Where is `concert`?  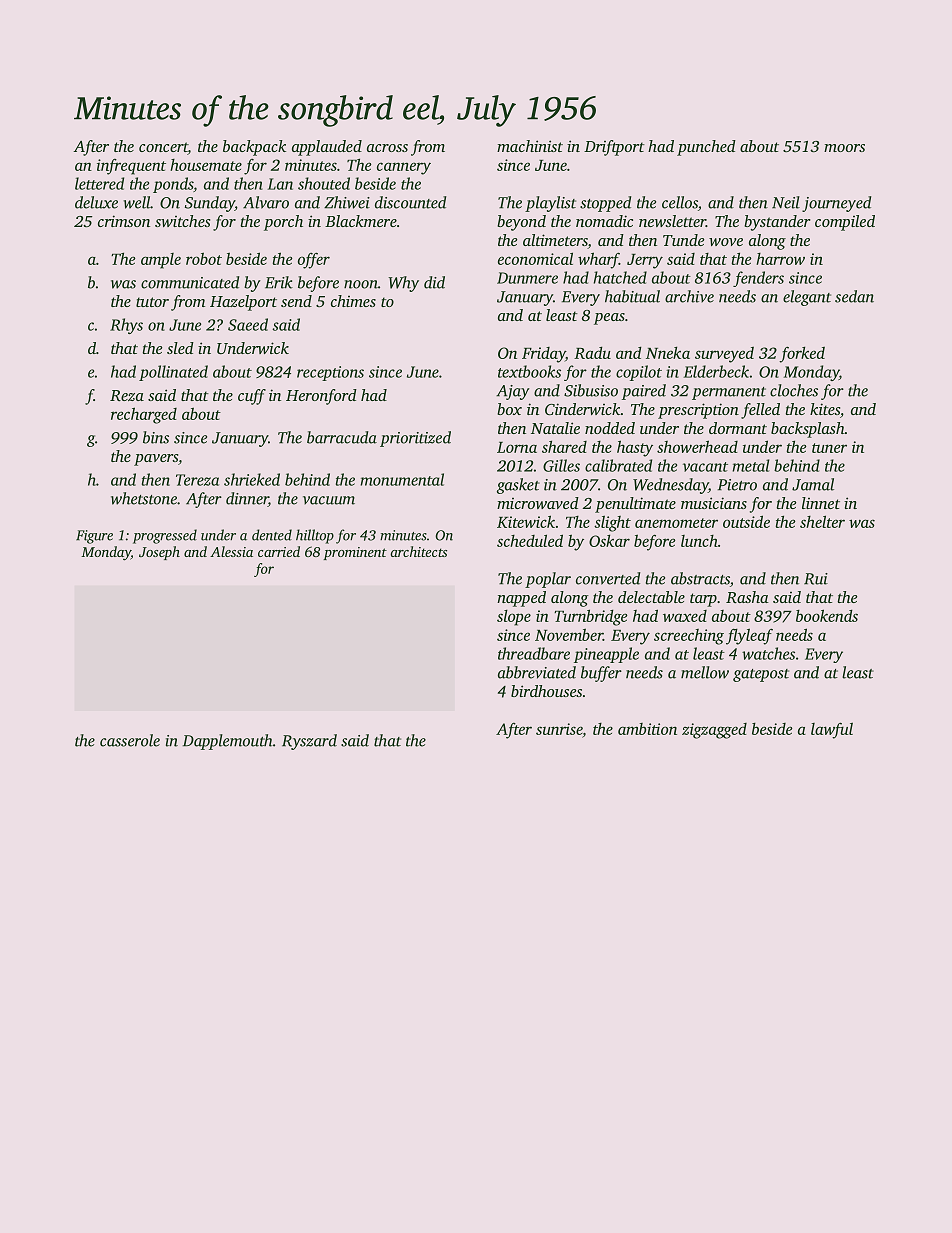 concert is located at coordinates (163, 148).
